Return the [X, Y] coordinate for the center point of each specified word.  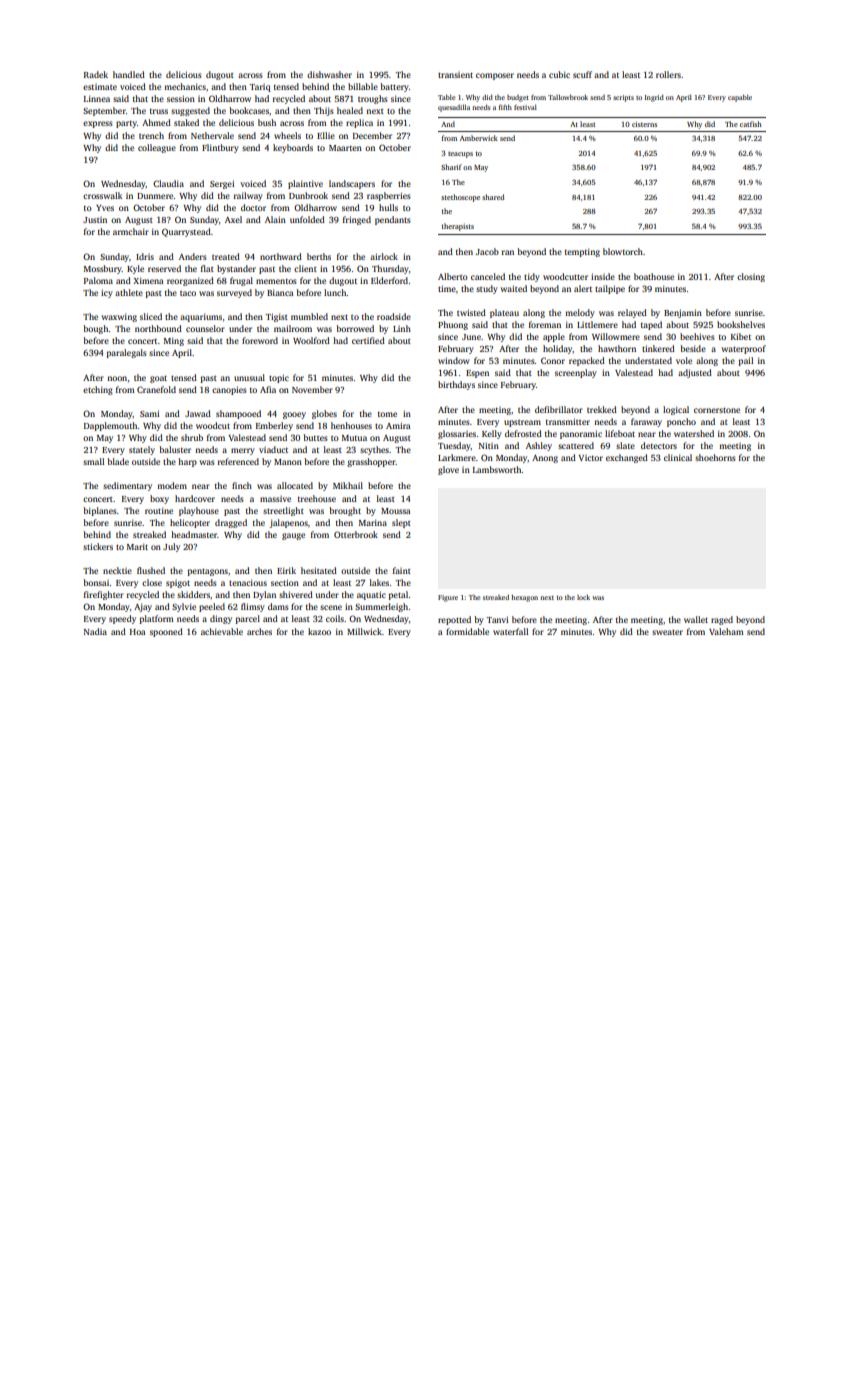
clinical [678, 457]
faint [402, 570]
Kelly [492, 434]
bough [96, 329]
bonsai [97, 582]
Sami [149, 413]
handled [129, 74]
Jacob [487, 251]
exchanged [627, 458]
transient [455, 75]
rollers [668, 74]
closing [751, 277]
